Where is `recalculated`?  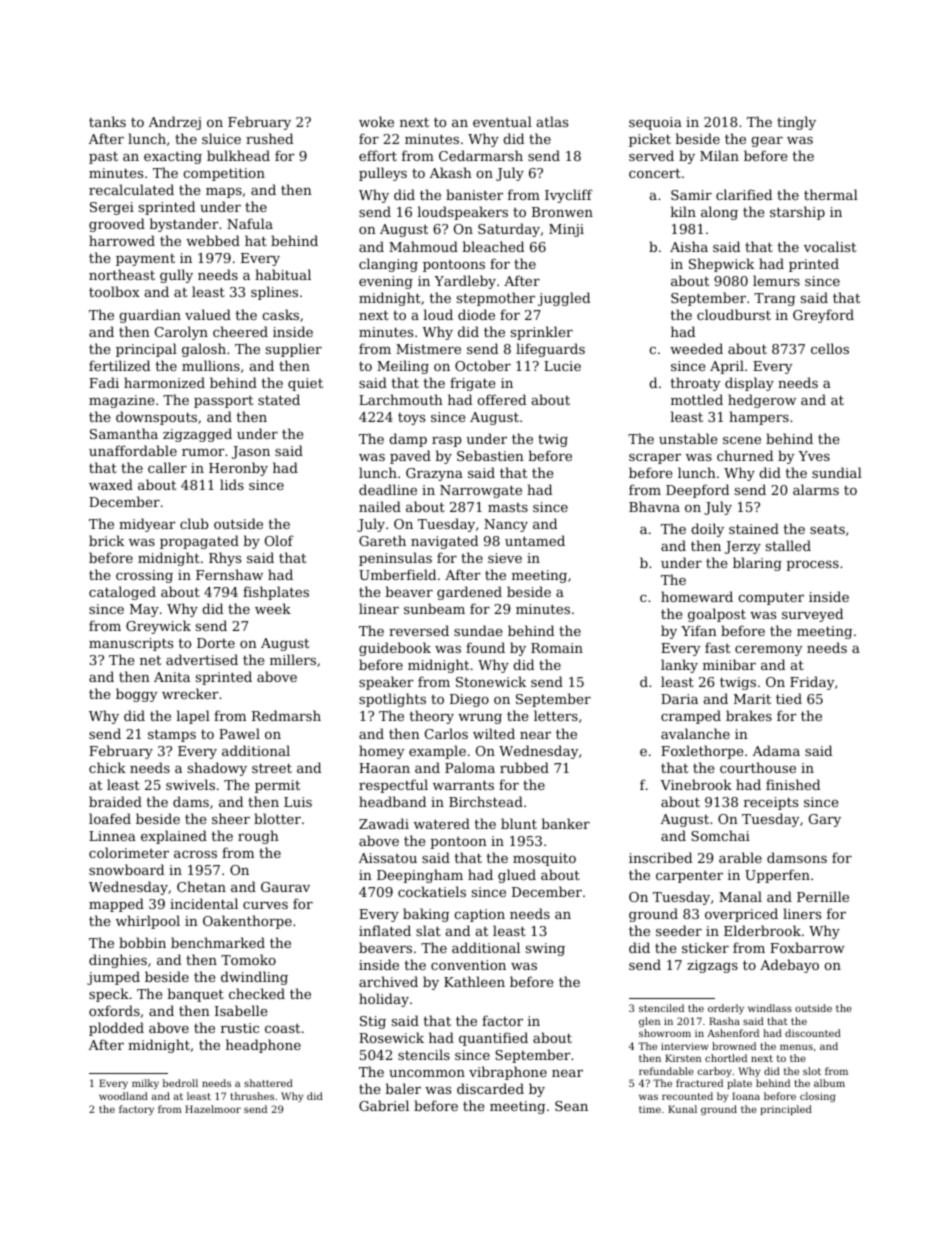
recalculated is located at coordinates (131, 189).
